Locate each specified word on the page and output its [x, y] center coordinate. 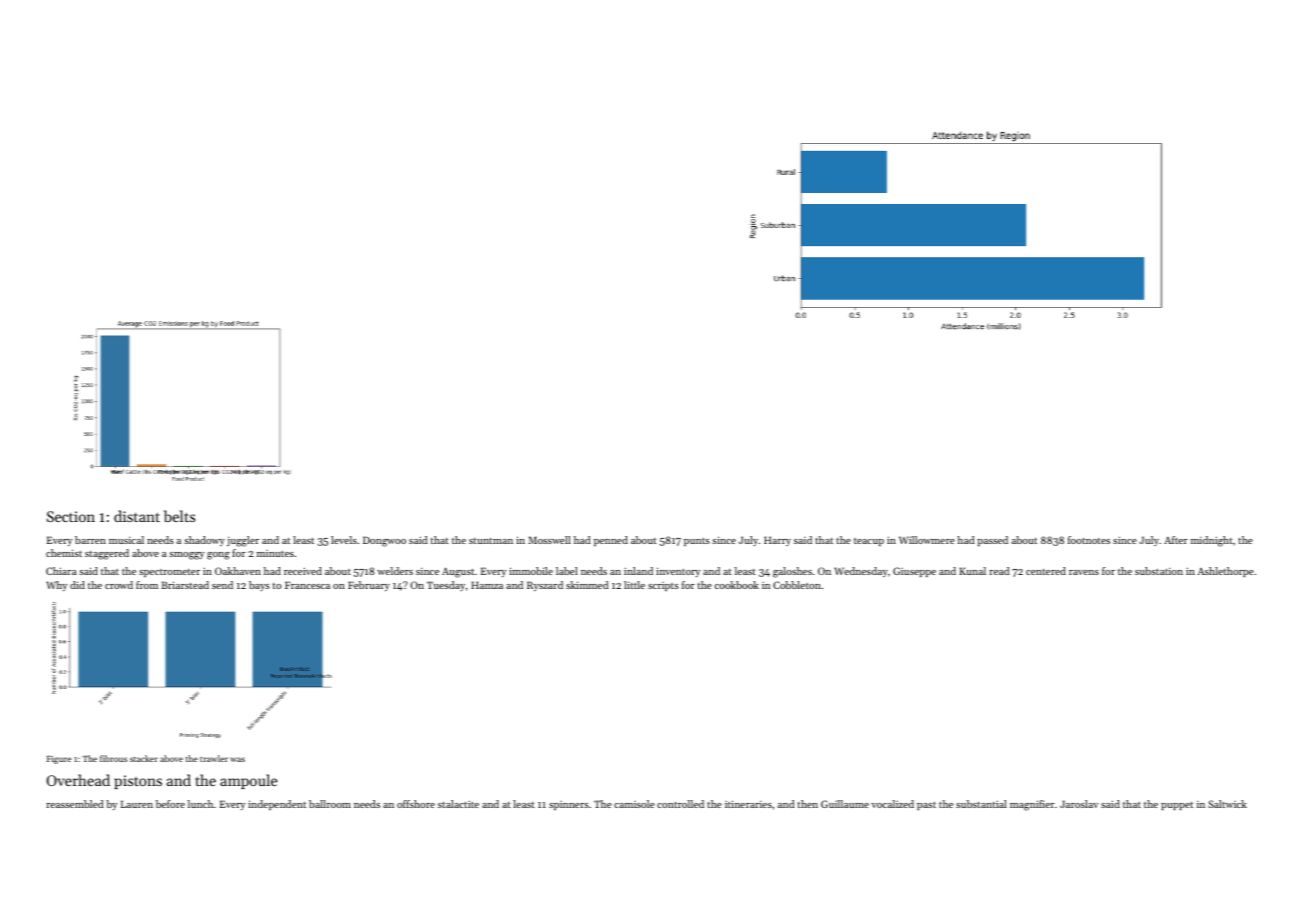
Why [56, 586]
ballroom [330, 804]
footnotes [1089, 540]
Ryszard [545, 586]
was [237, 759]
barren [90, 540]
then [808, 804]
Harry [777, 541]
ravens [1084, 572]
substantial [981, 804]
